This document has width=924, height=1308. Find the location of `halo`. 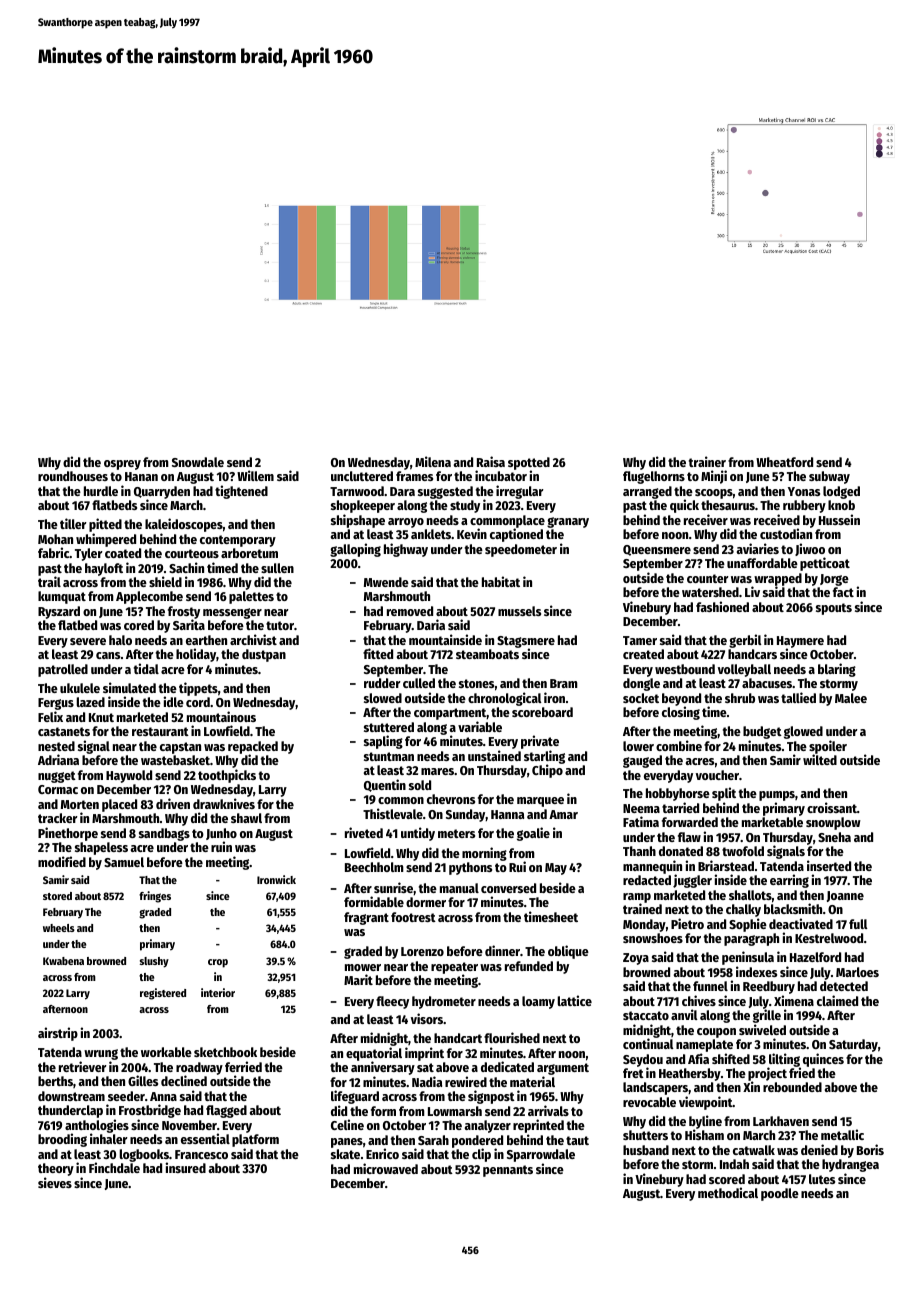

halo is located at coordinates (120, 640).
